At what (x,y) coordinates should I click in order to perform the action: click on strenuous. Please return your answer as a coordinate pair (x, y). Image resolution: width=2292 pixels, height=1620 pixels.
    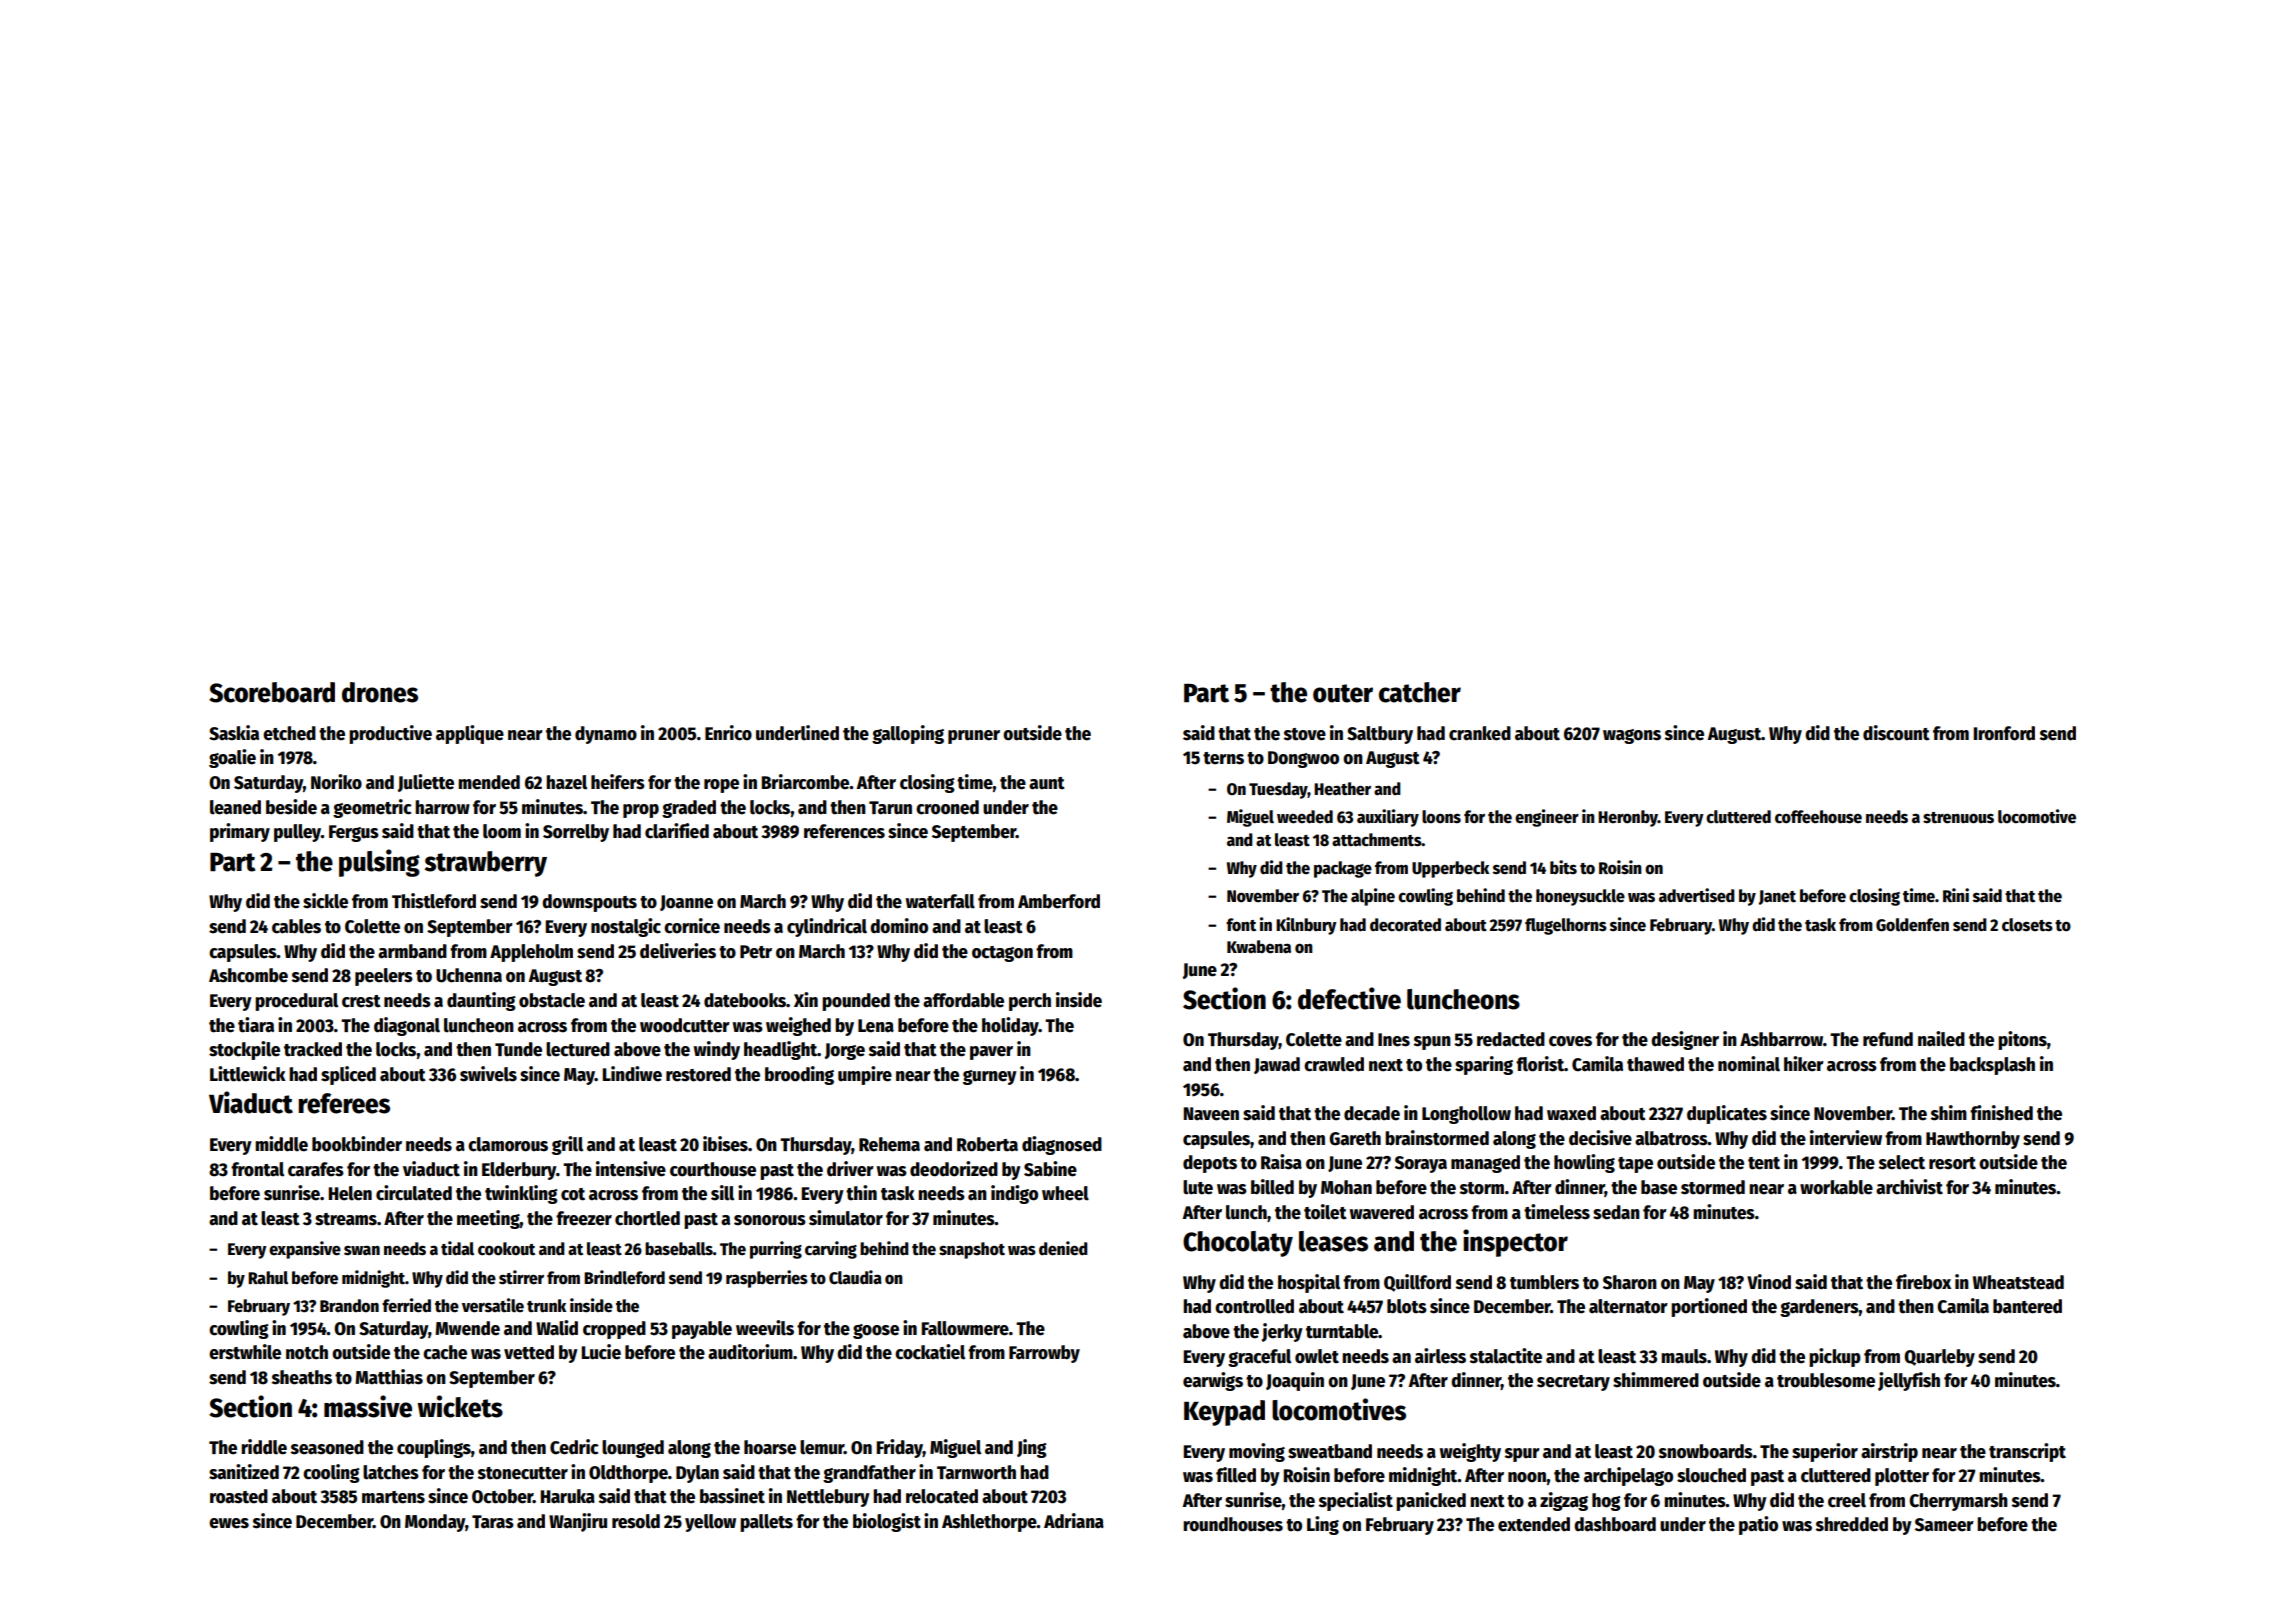
    Looking at the image, I should click on (1958, 818).
